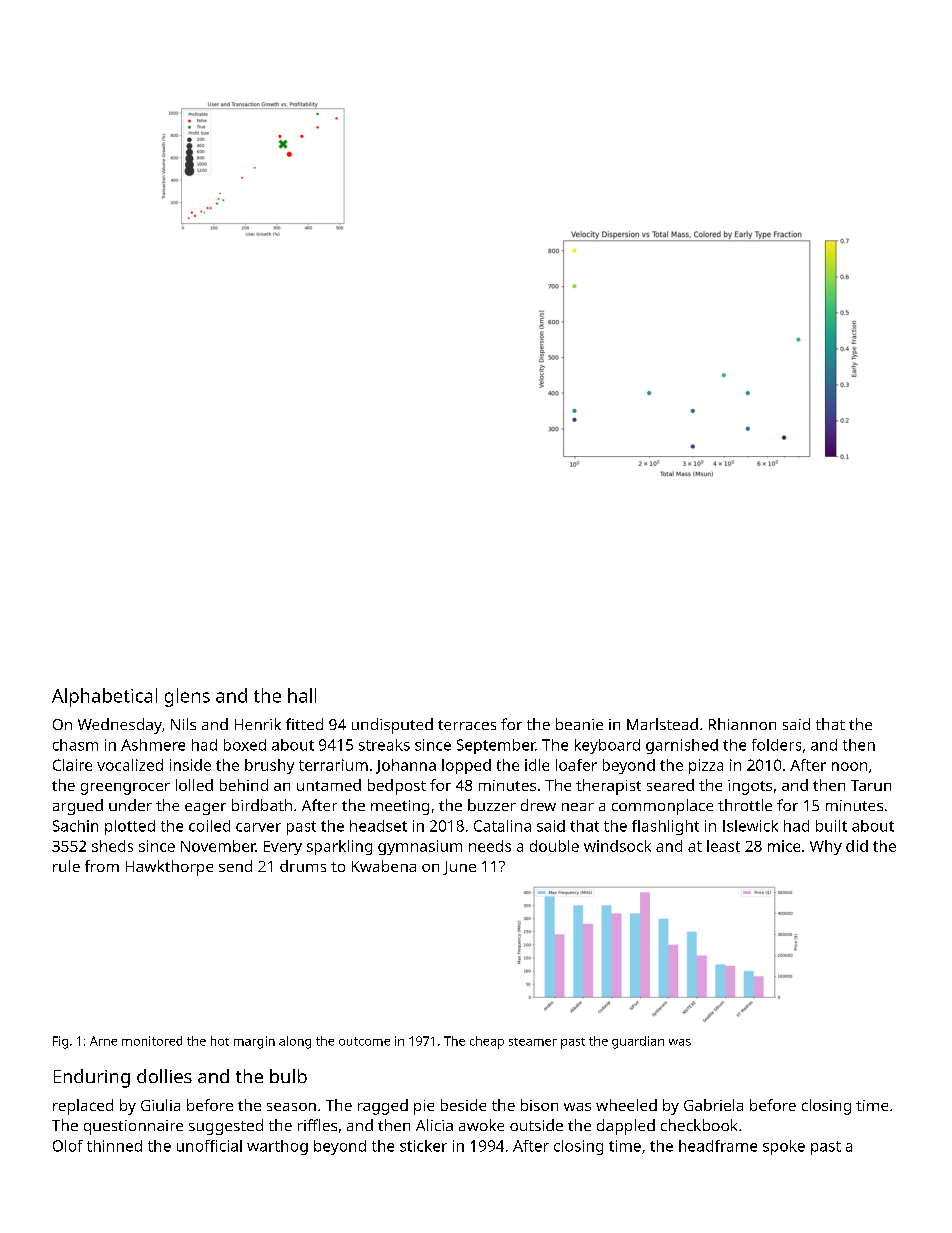 The image size is (952, 1233). What do you see at coordinates (423, 1146) in the document?
I see `sticker` at bounding box center [423, 1146].
